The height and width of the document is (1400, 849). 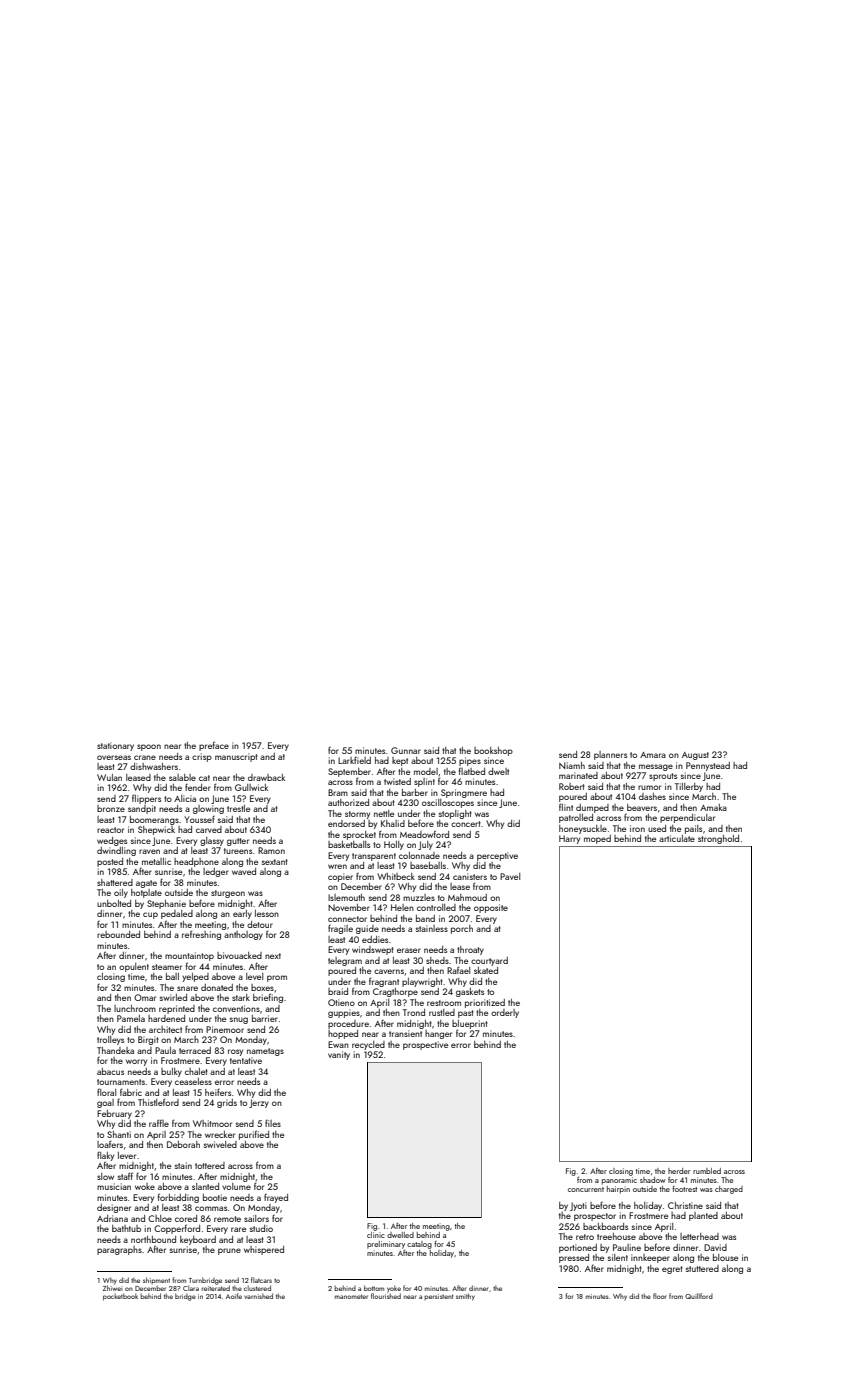 What do you see at coordinates (393, 823) in the document?
I see `Khalid` at bounding box center [393, 823].
